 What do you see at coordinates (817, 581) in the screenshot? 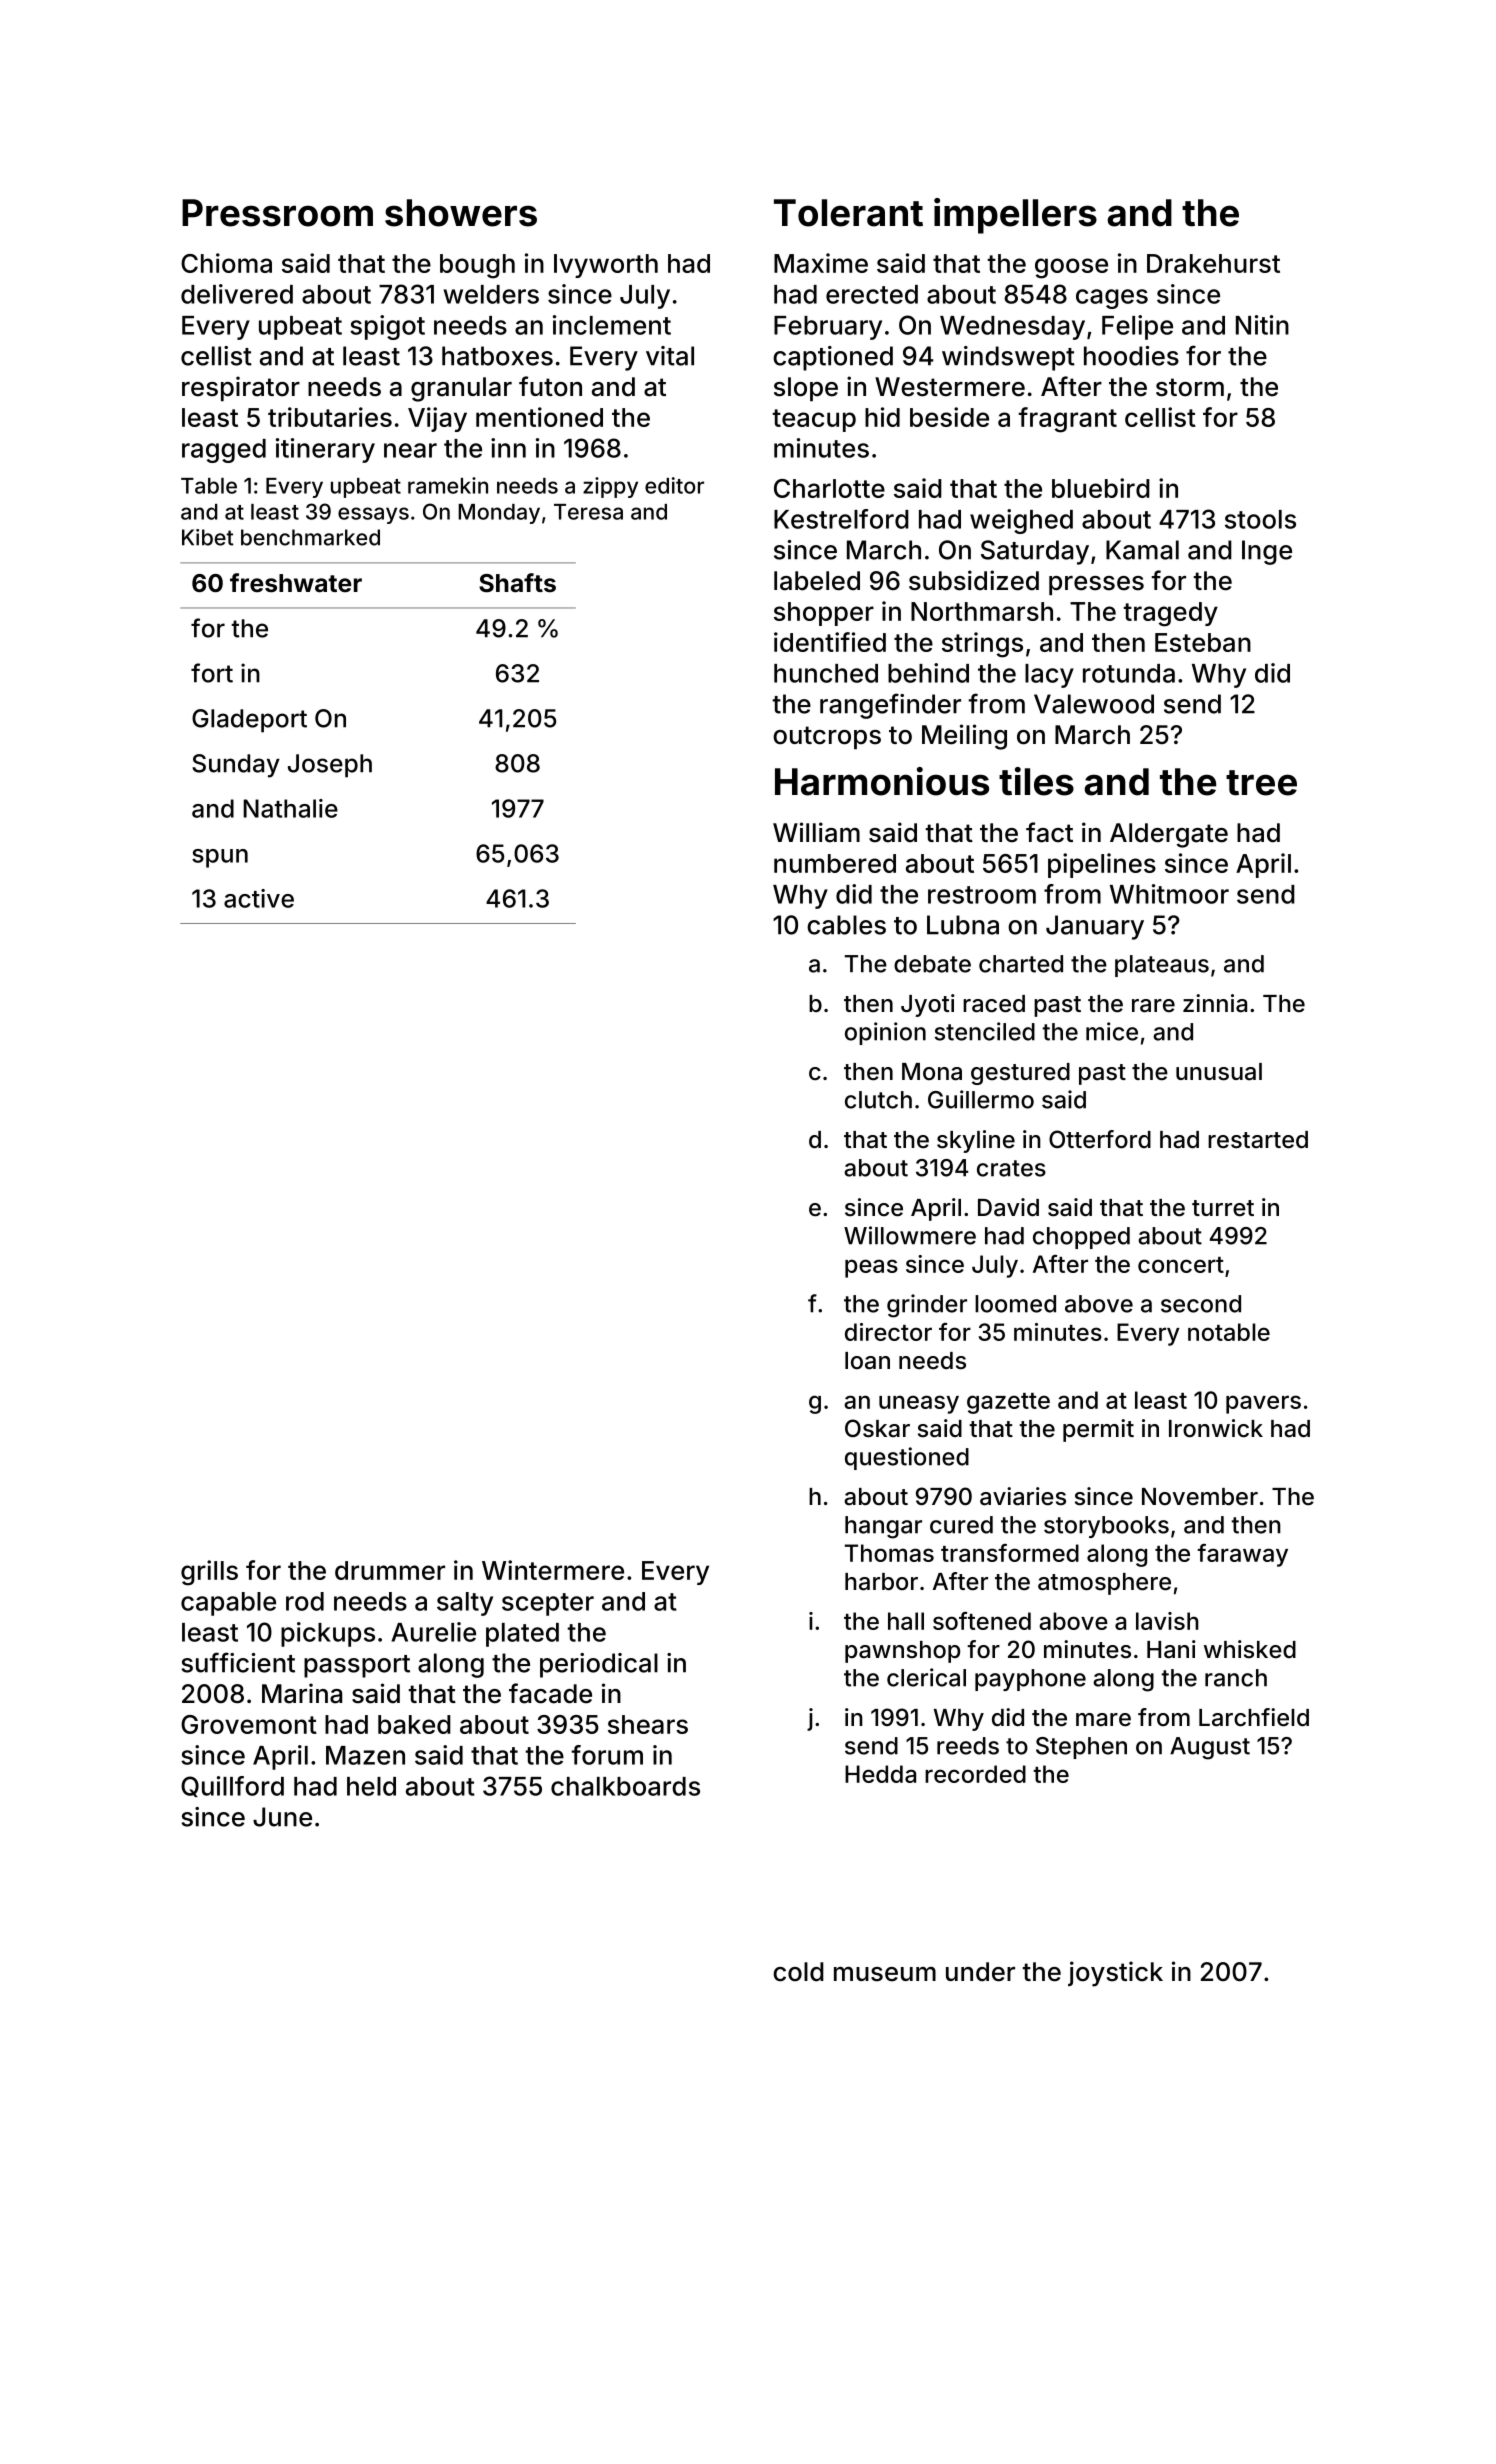
I see `labeled` at bounding box center [817, 581].
